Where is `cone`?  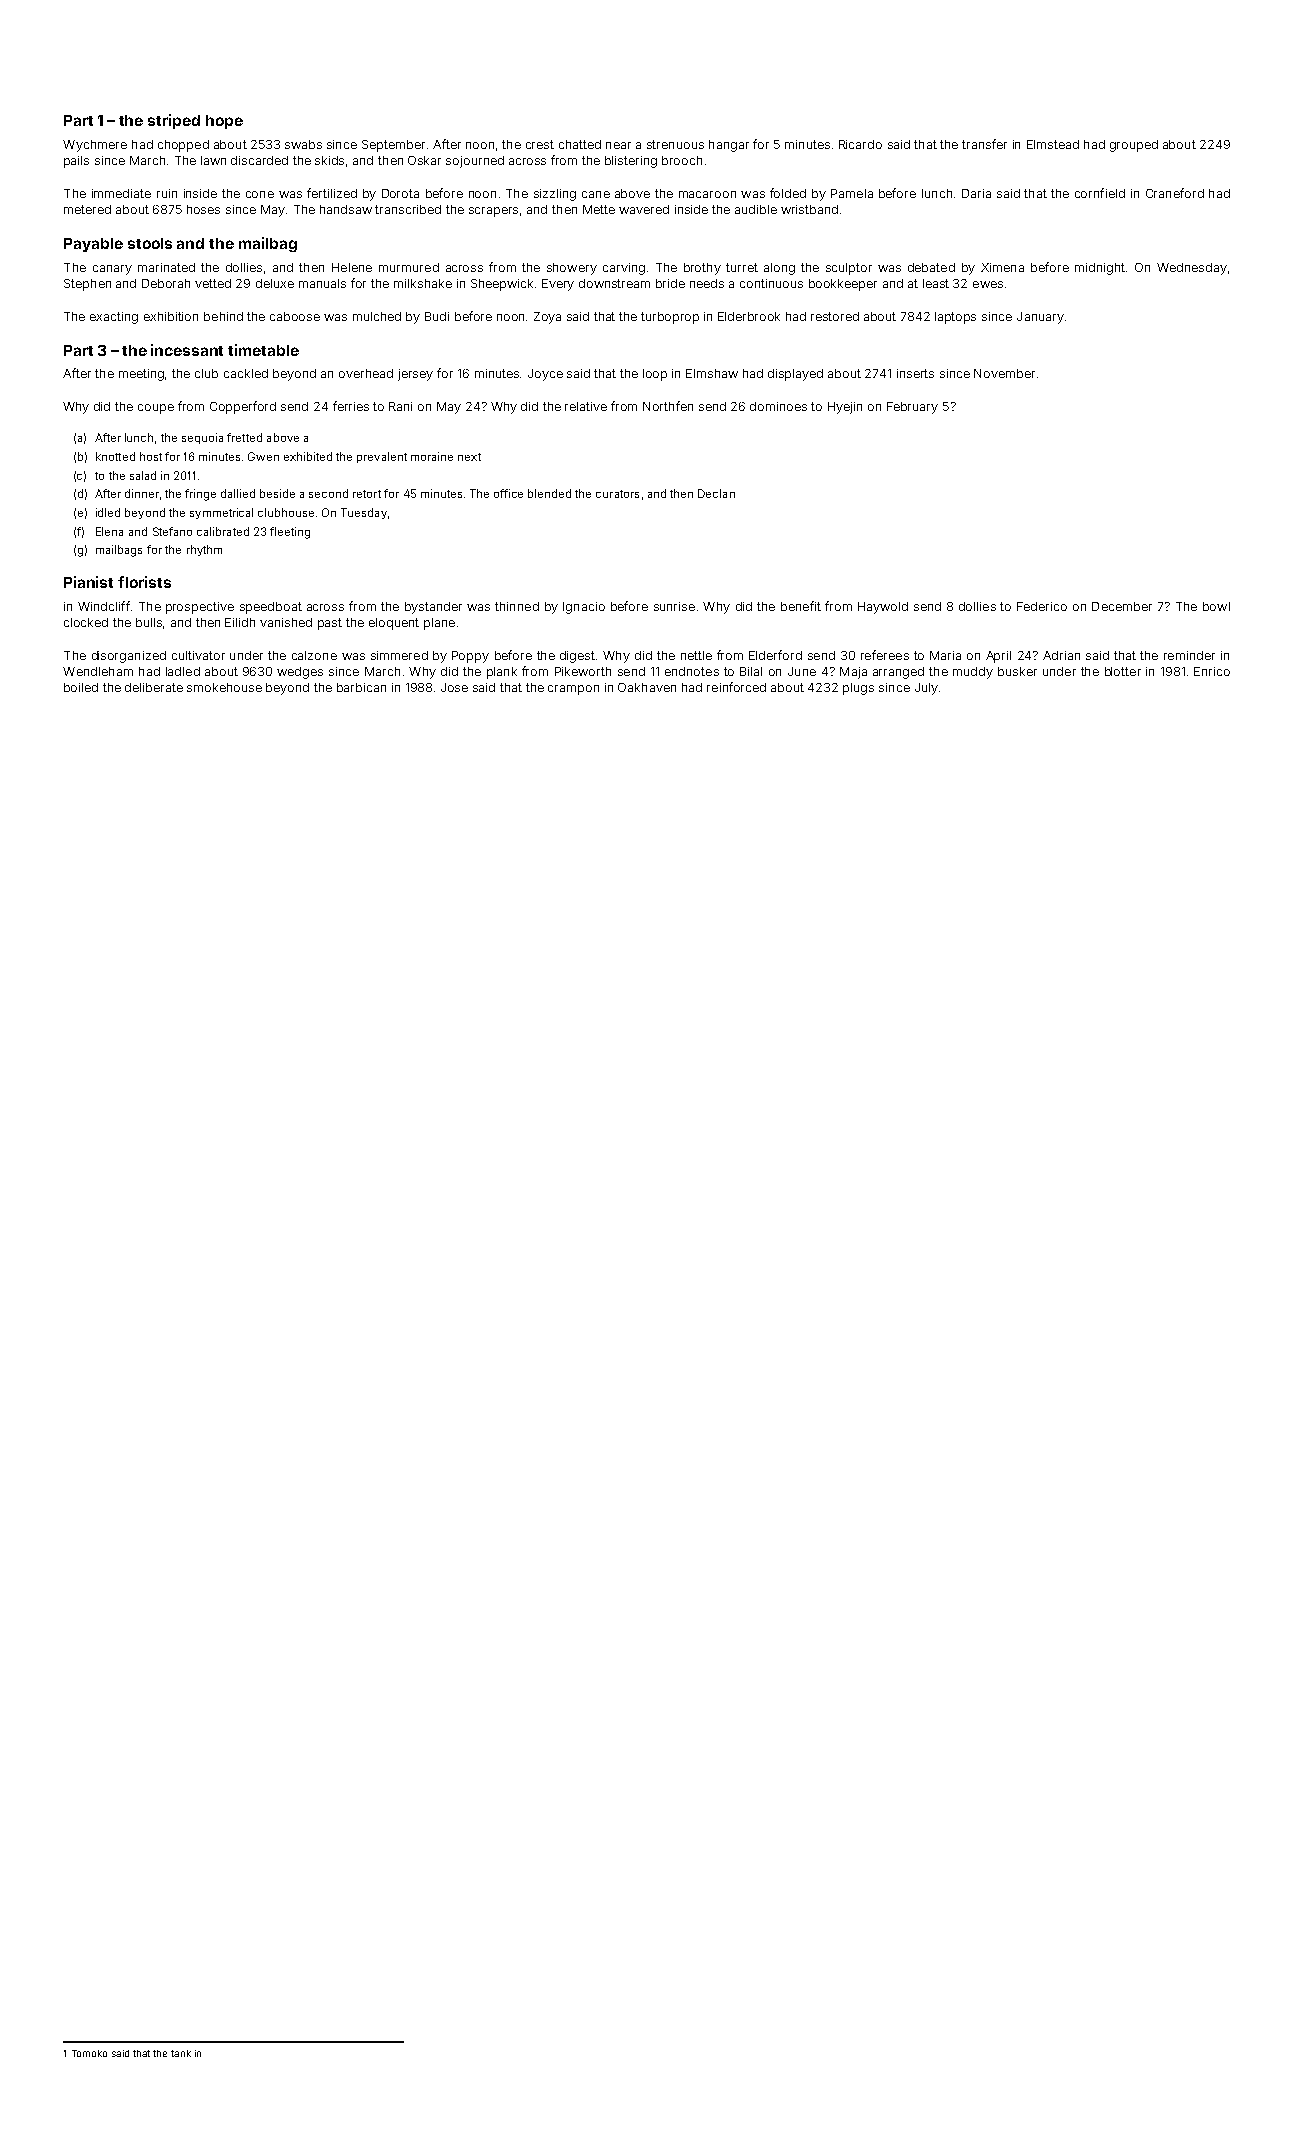 cone is located at coordinates (260, 194).
